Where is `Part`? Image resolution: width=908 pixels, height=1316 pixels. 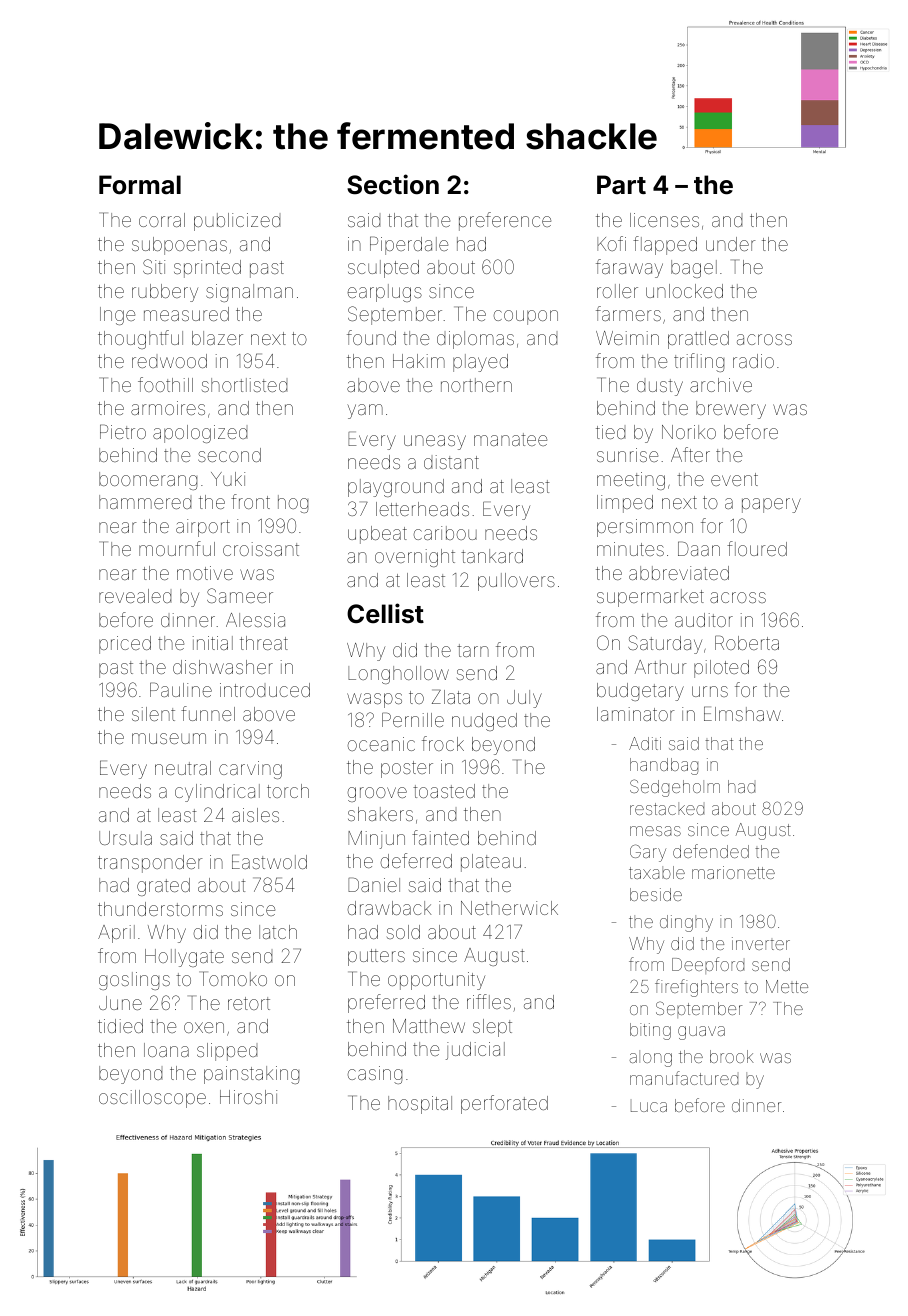 Part is located at coordinates (621, 184).
